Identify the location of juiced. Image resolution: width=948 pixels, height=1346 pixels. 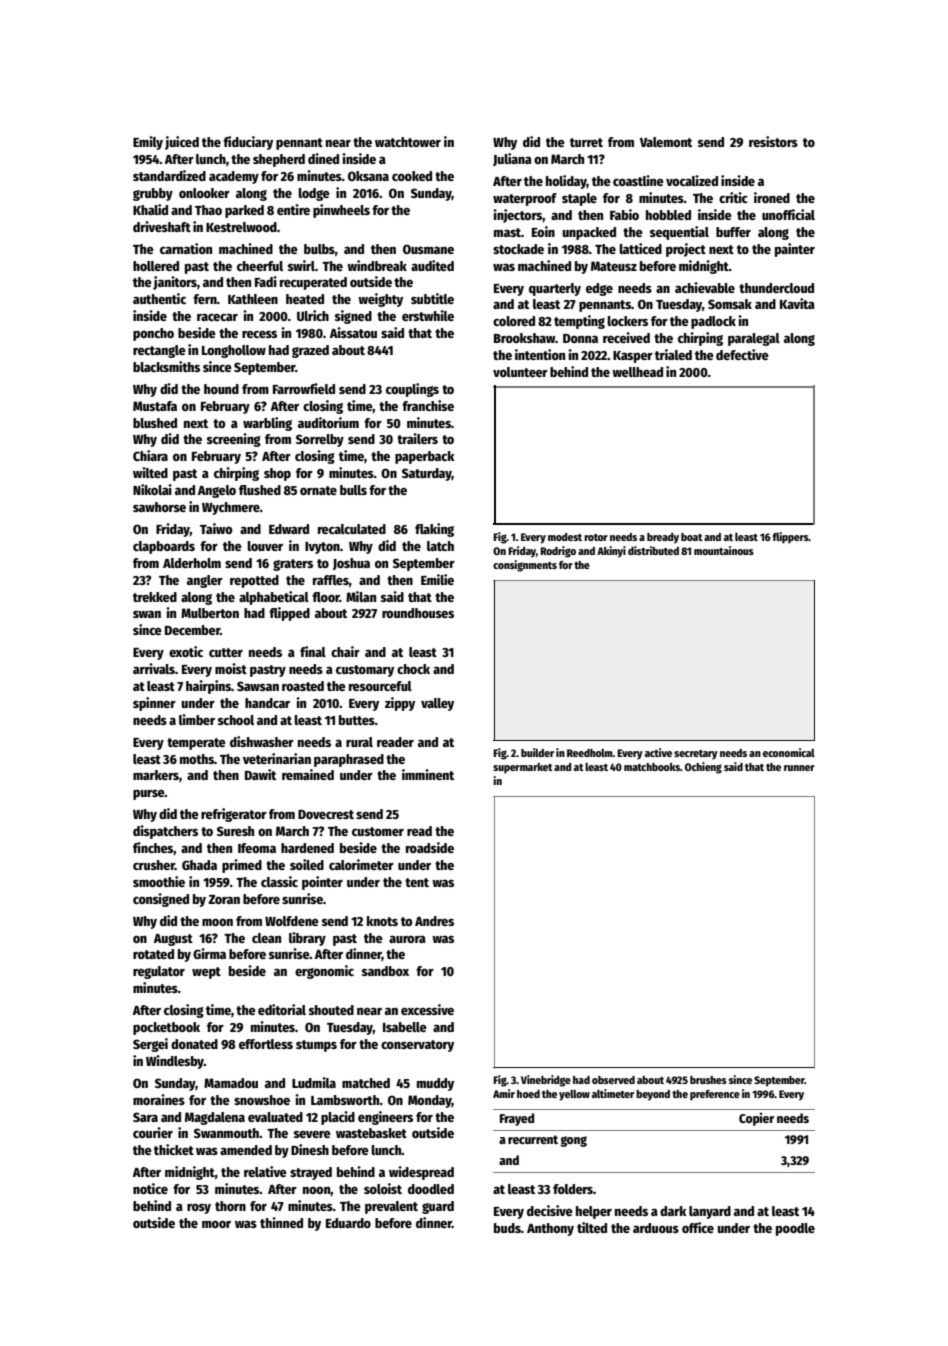
(182, 143).
